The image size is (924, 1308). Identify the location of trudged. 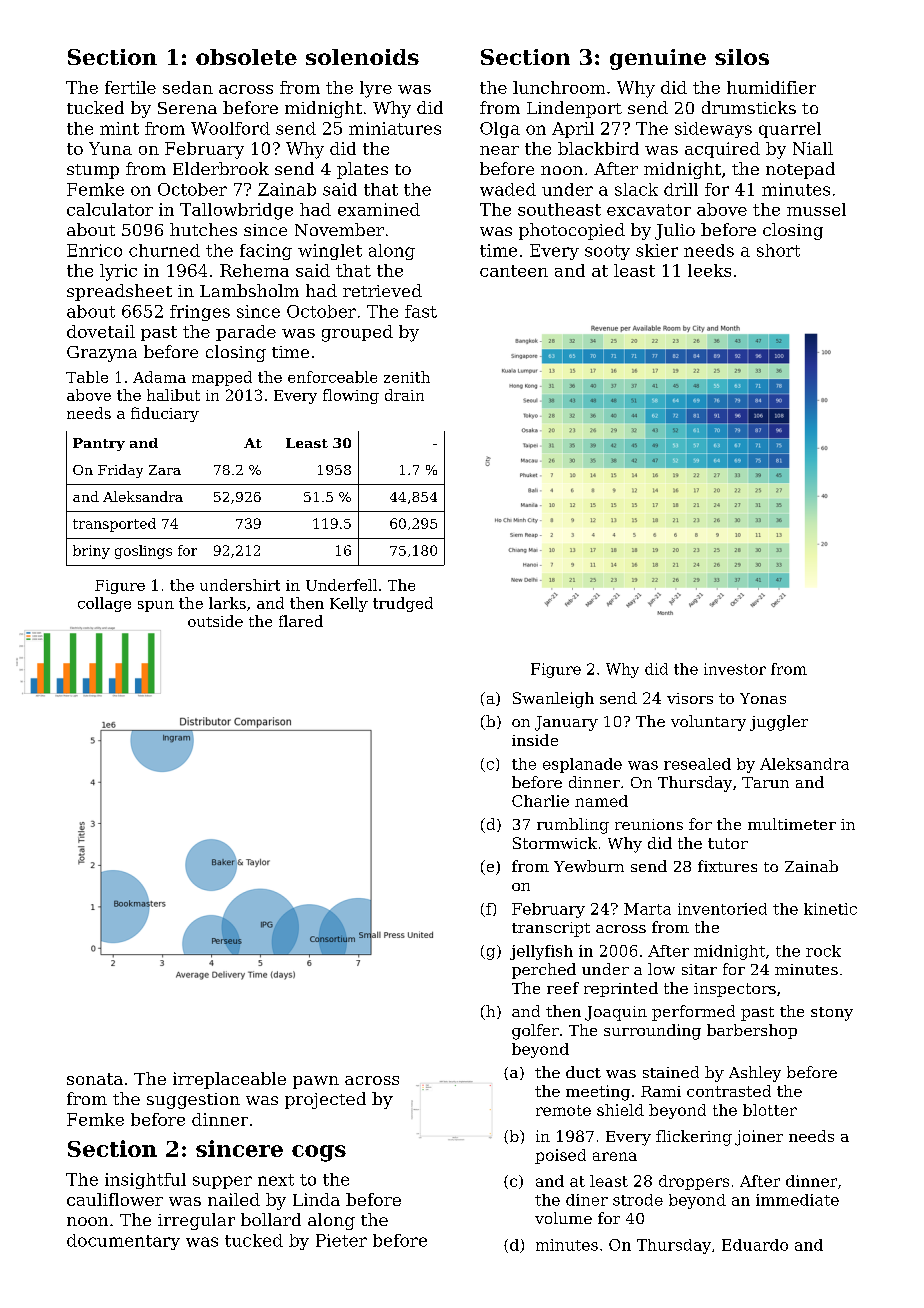
(403, 604).
